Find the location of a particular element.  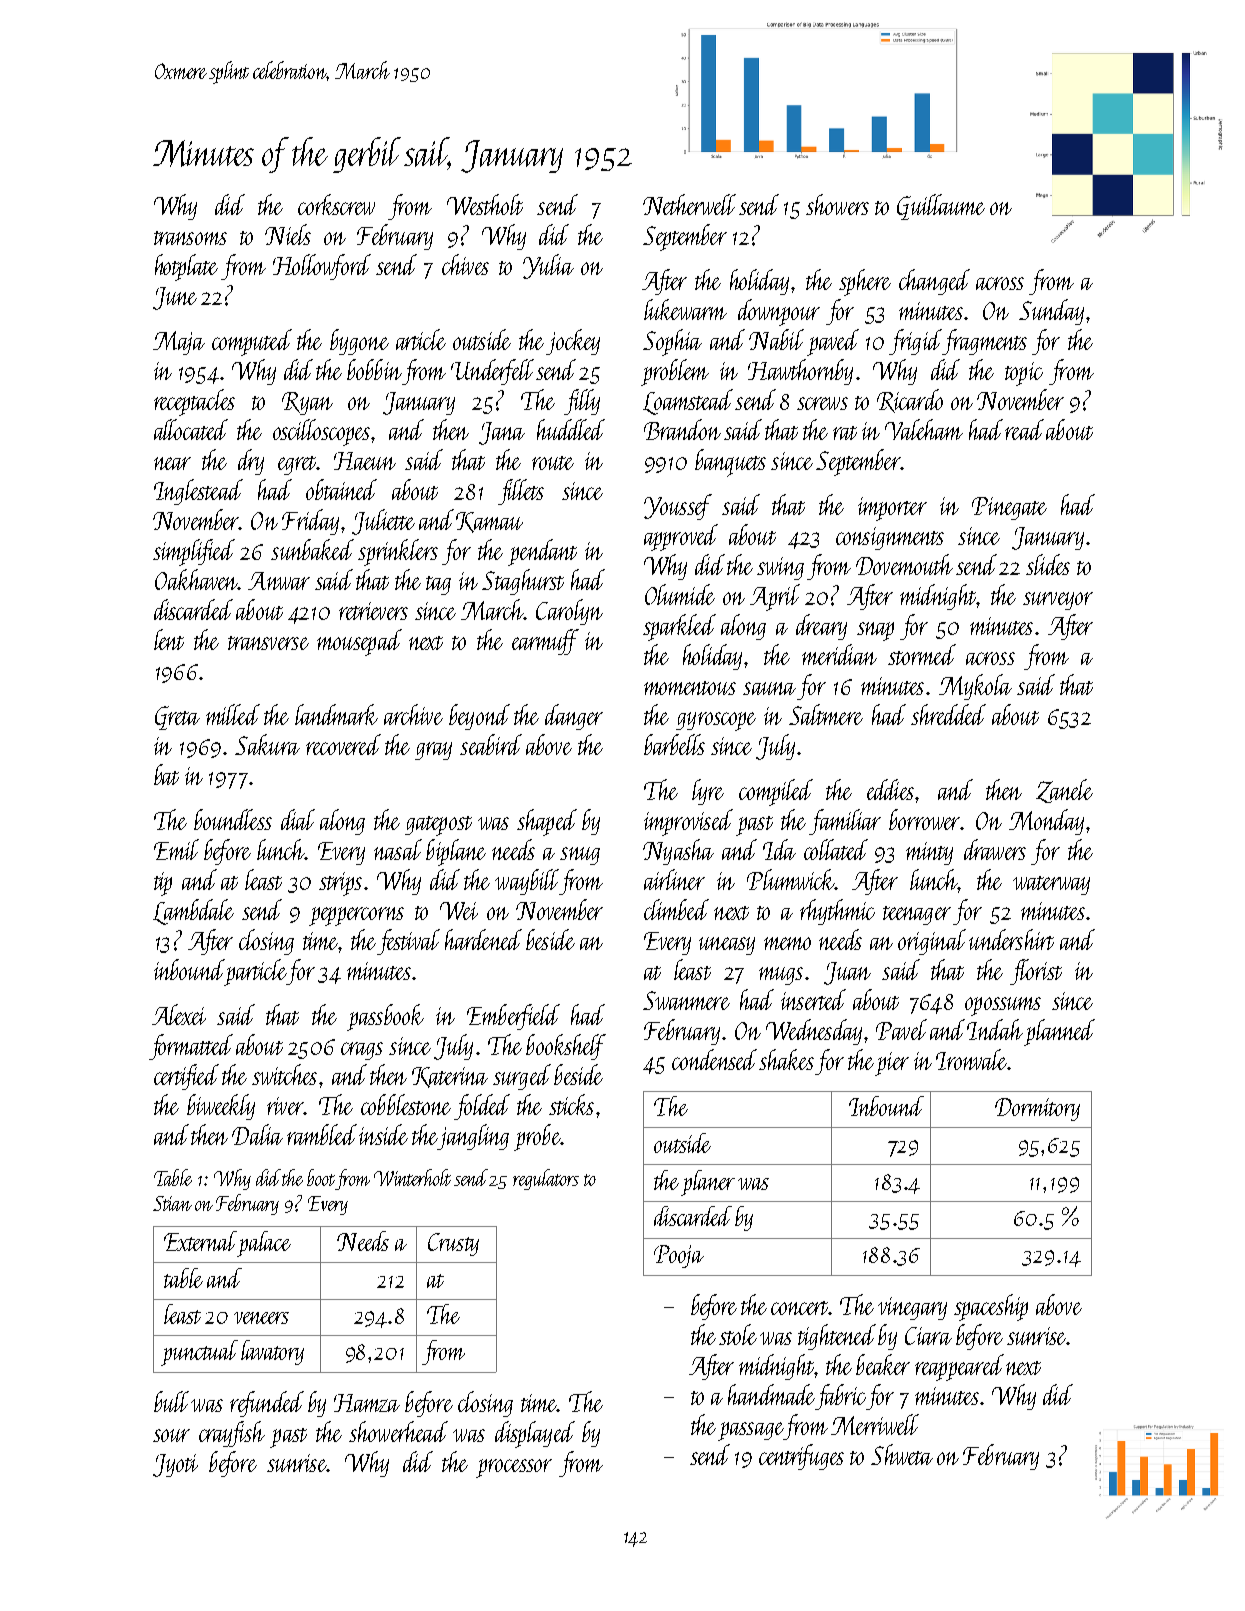

changed is located at coordinates (934, 282).
